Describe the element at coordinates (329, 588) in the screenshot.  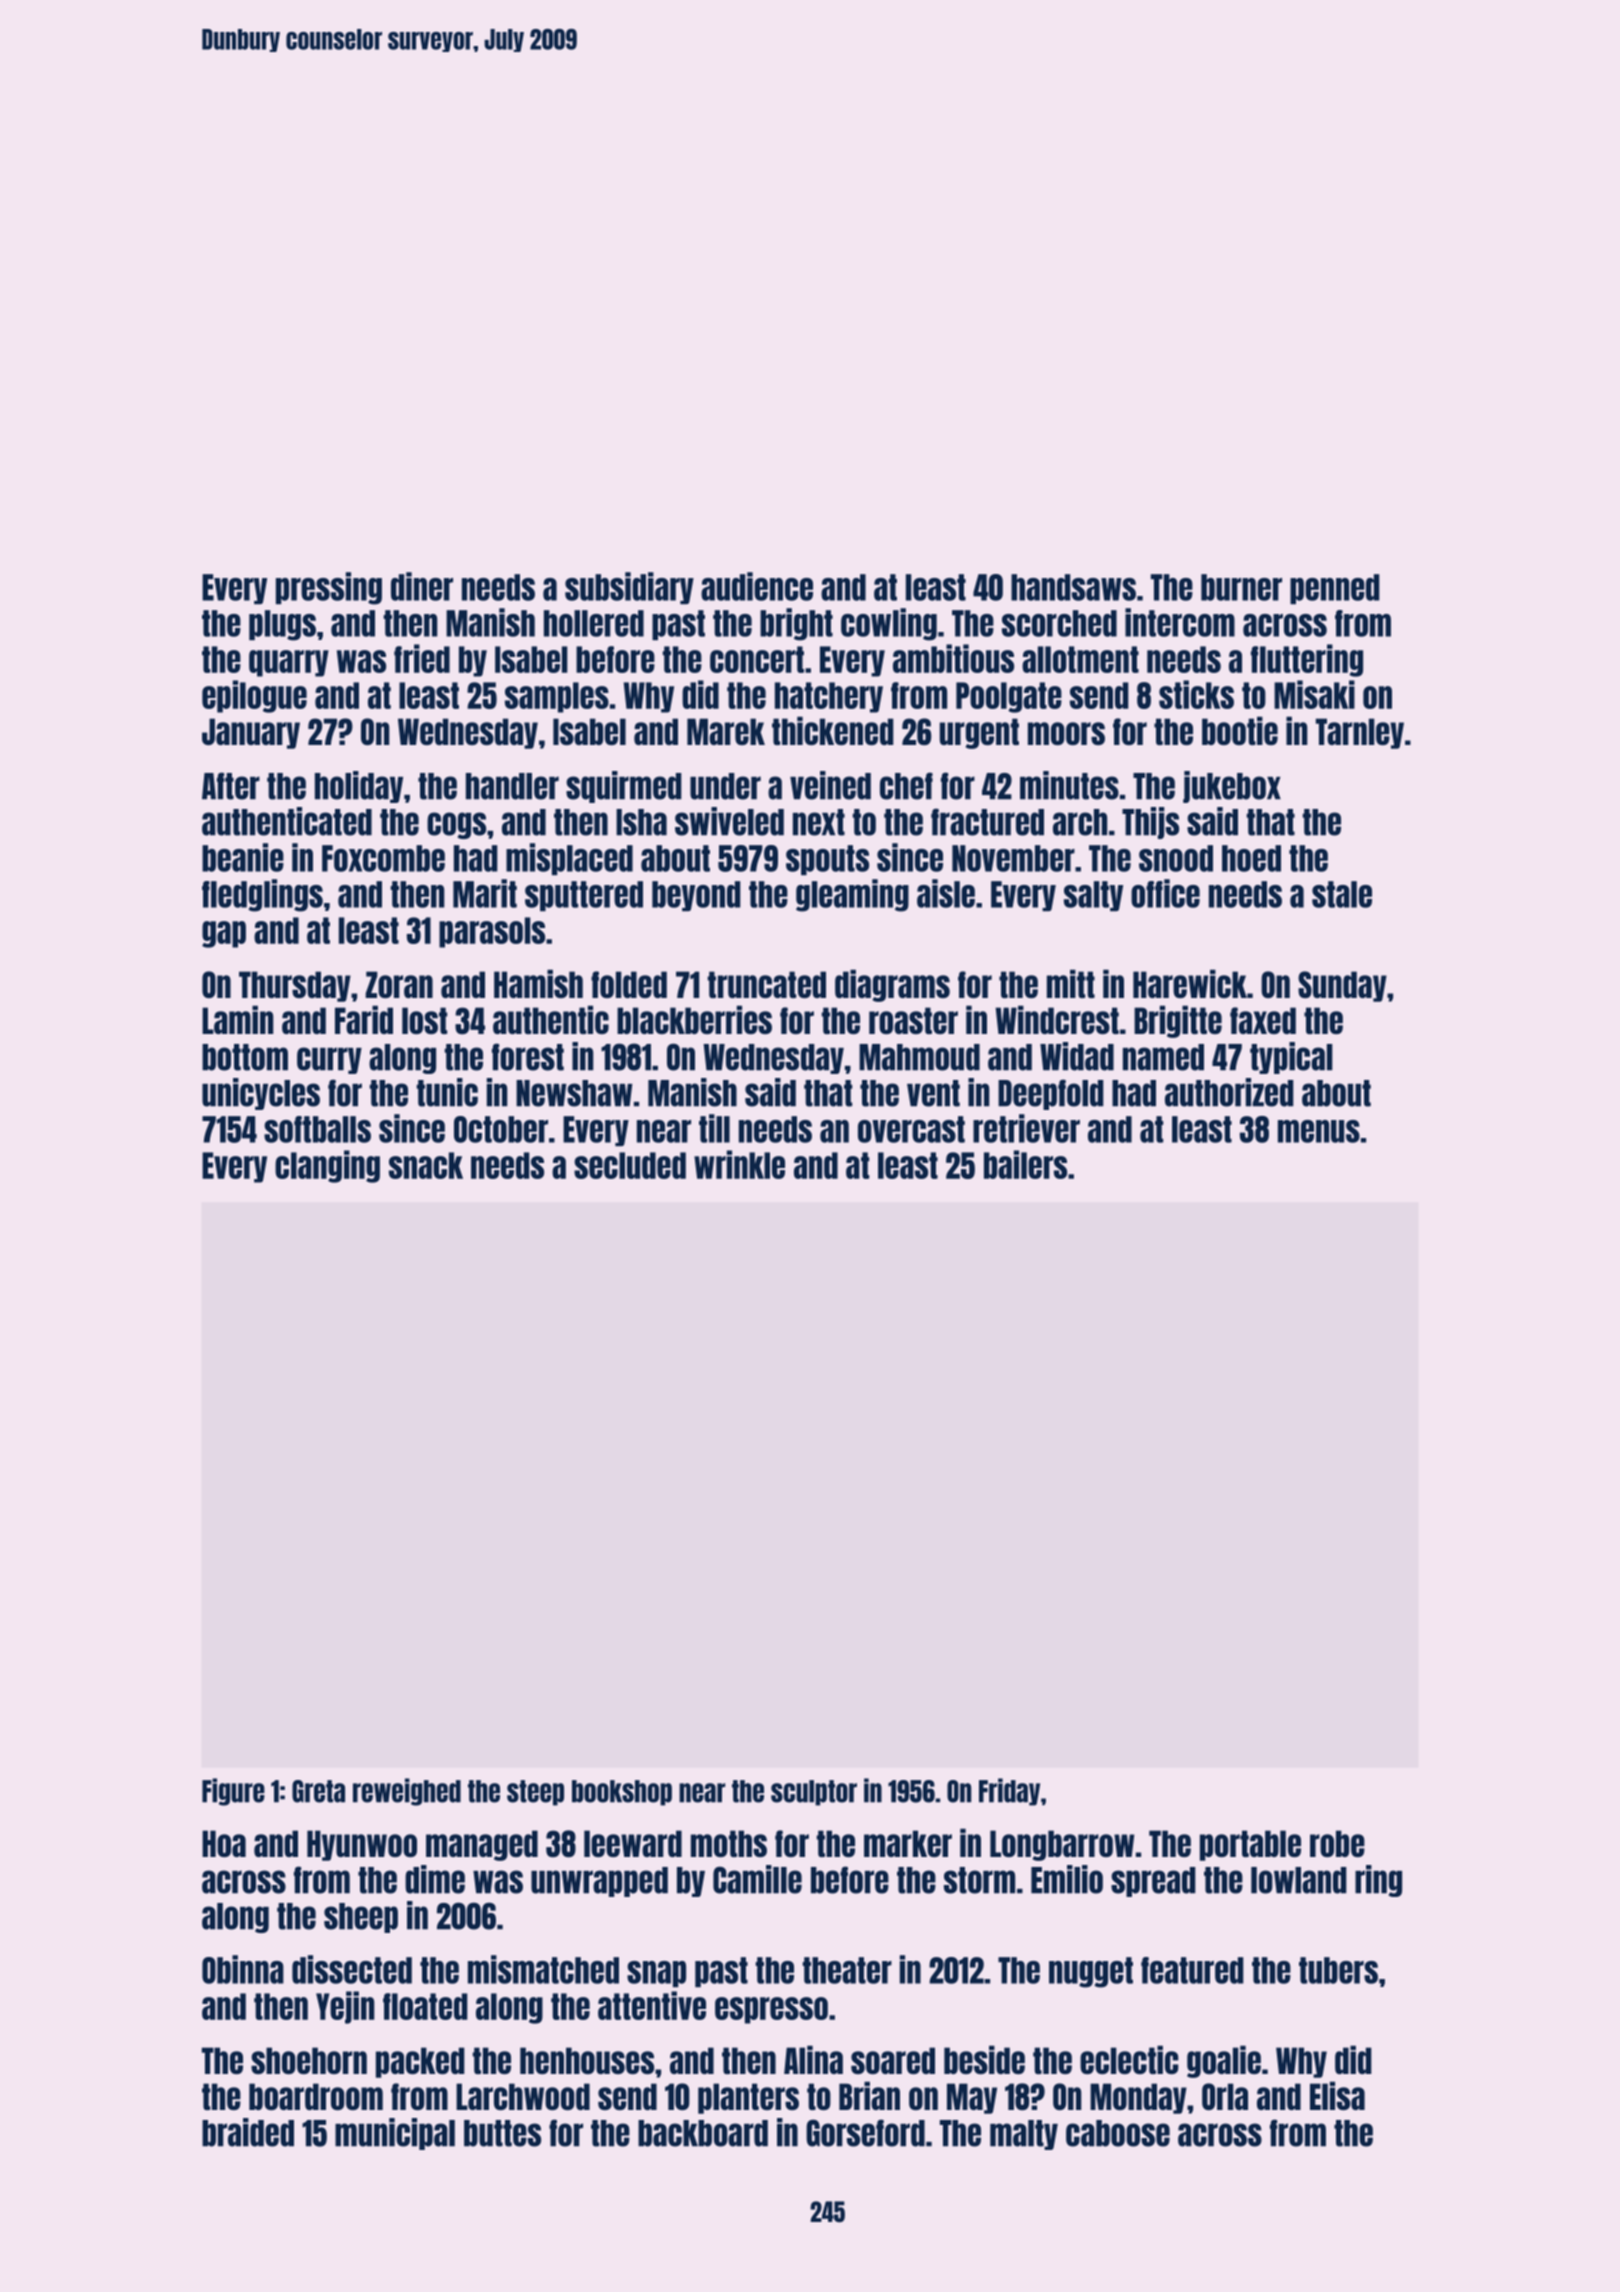
I see `pressing` at that location.
